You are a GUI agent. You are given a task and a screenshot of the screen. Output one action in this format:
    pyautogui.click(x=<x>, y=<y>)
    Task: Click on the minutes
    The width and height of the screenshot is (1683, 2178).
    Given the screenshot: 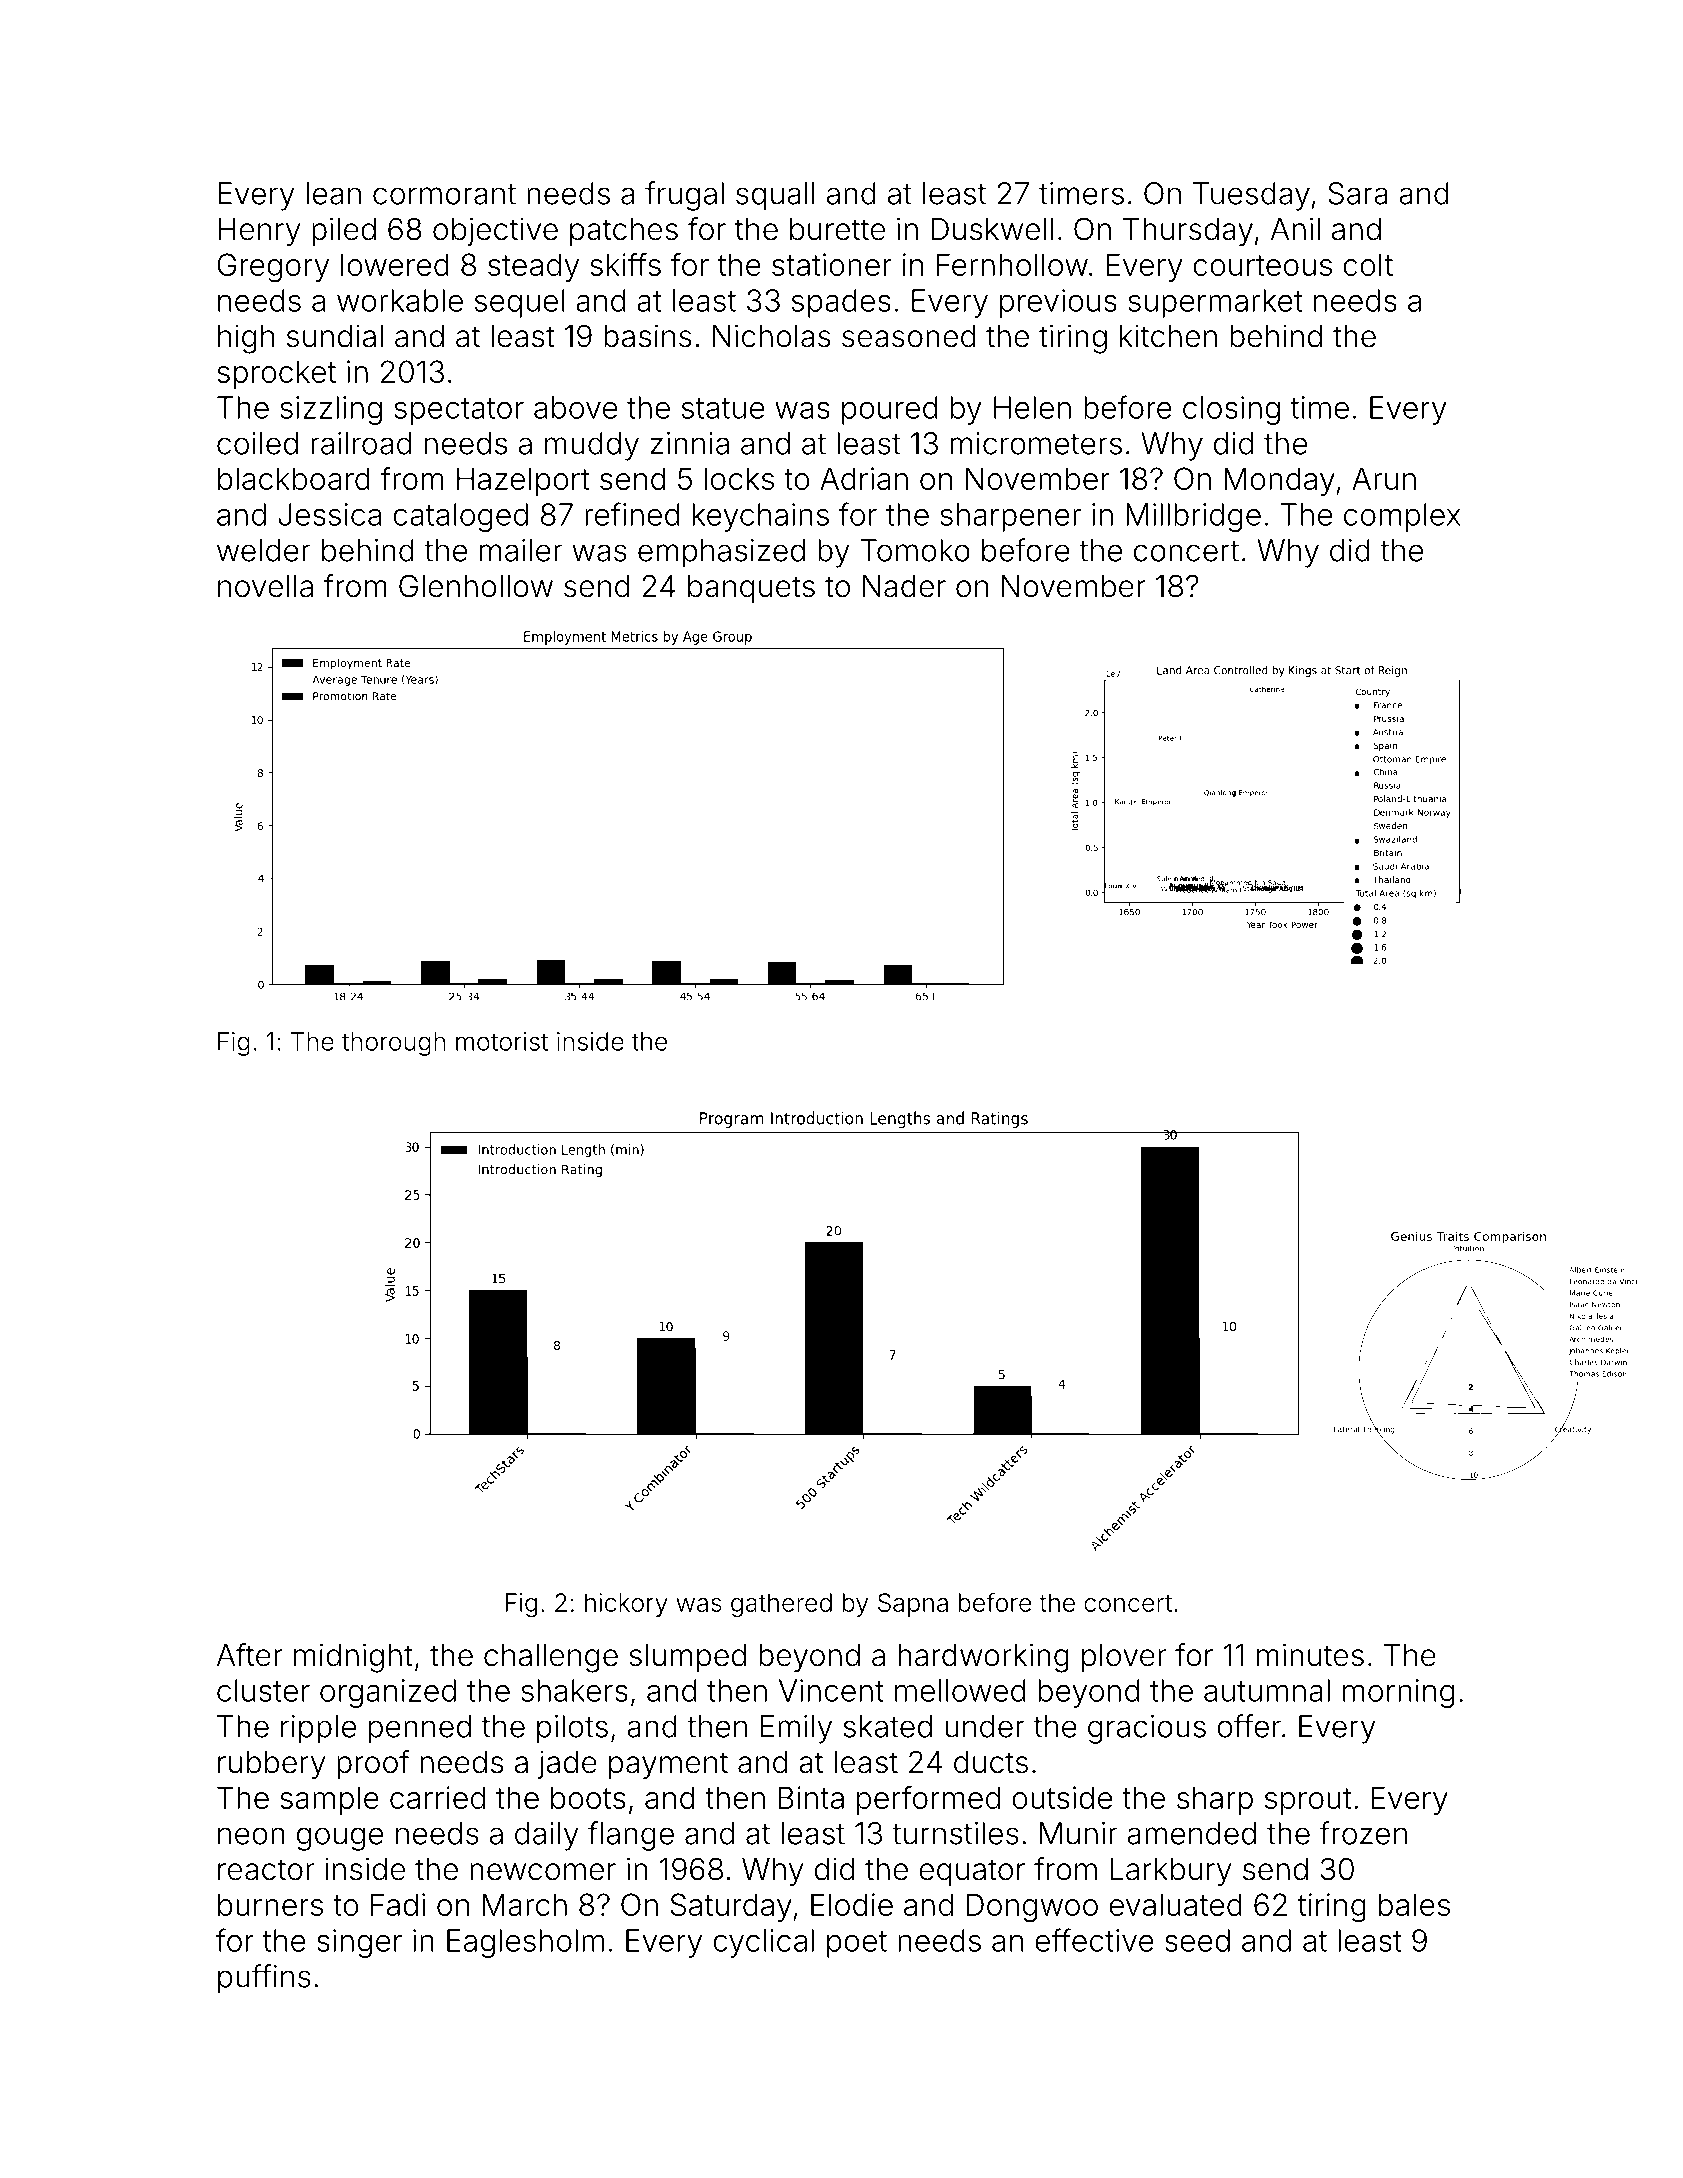 What is the action you would take?
    pyautogui.click(x=1310, y=1655)
